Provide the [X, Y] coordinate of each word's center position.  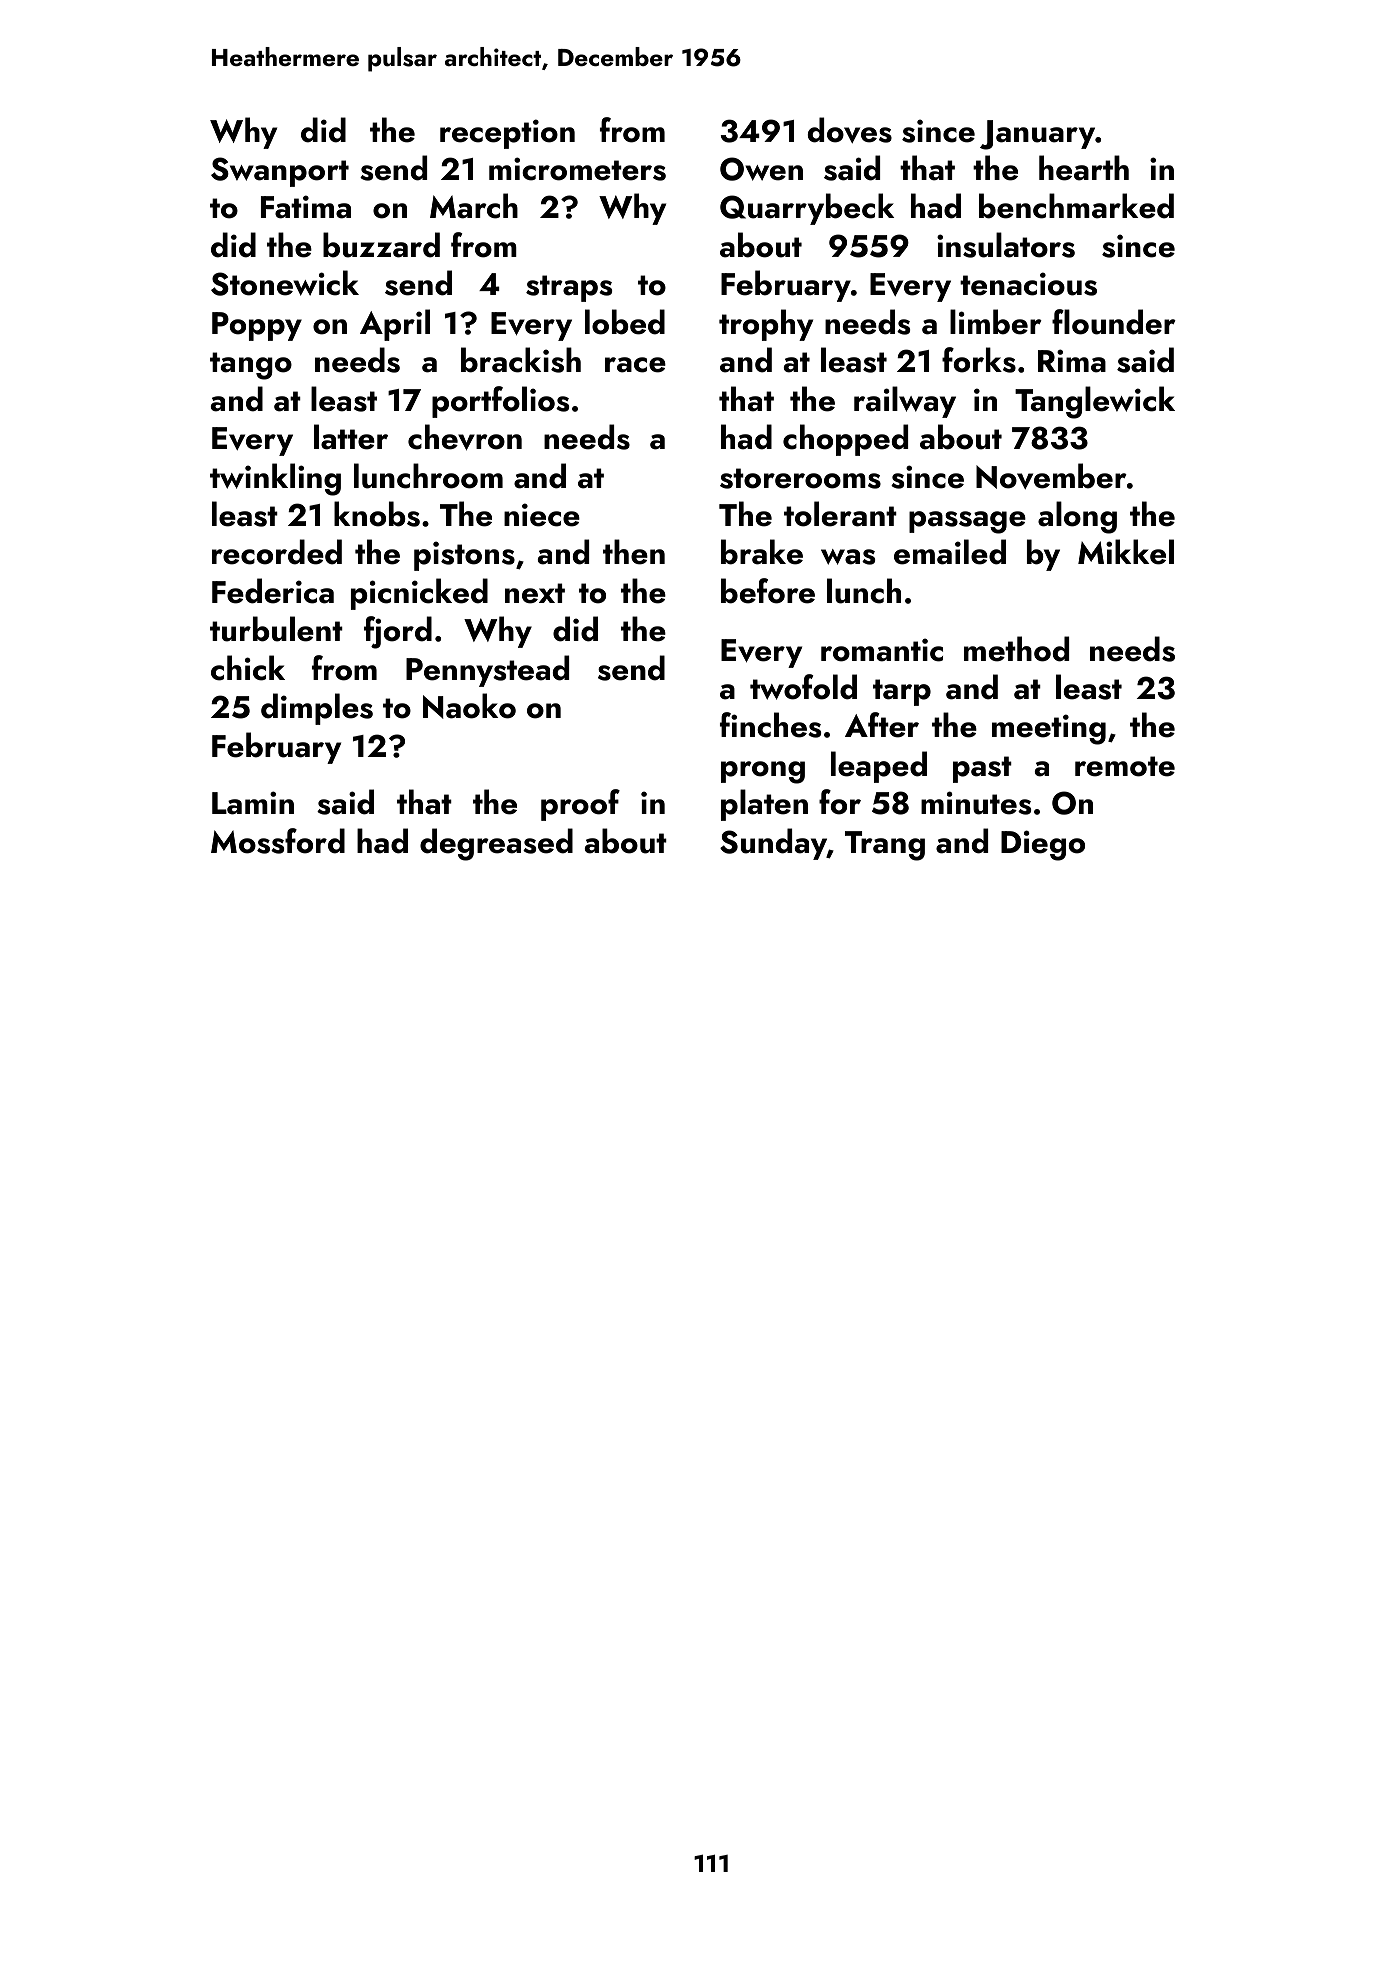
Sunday [773, 844]
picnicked [419, 594]
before [768, 591]
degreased [496, 844]
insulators [1006, 245]
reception [507, 134]
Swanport [280, 172]
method [1016, 649]
